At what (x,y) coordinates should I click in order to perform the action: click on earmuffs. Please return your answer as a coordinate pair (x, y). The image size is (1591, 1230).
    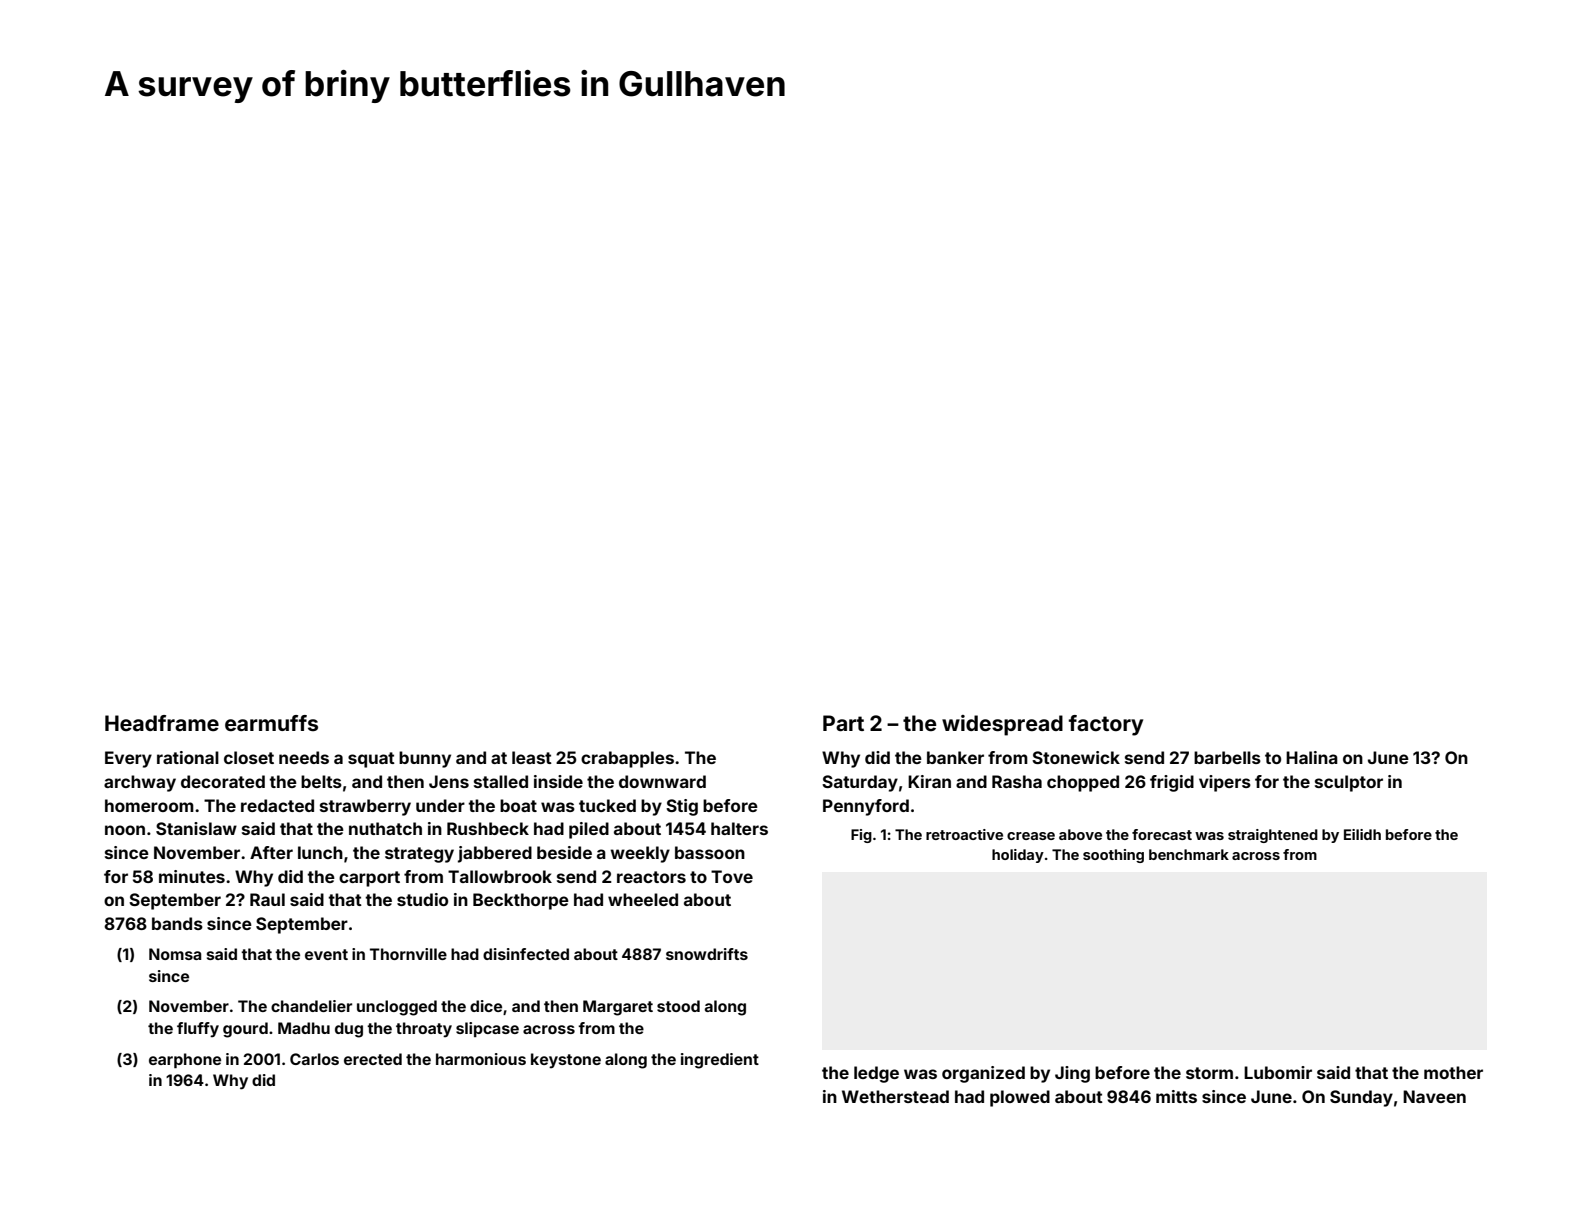
    Looking at the image, I should click on (271, 723).
